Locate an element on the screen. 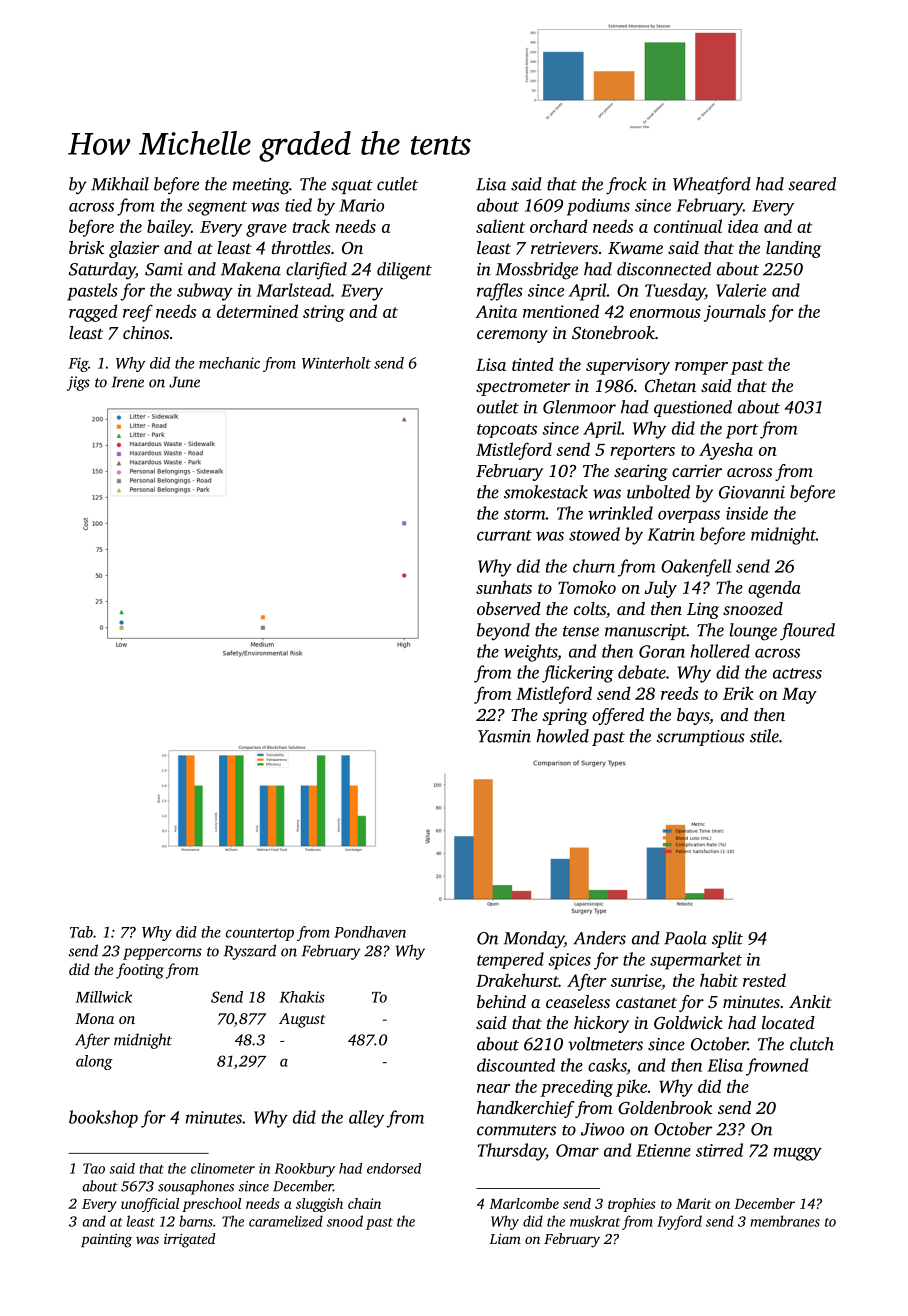 The height and width of the screenshot is (1316, 908). bailey is located at coordinates (169, 228).
